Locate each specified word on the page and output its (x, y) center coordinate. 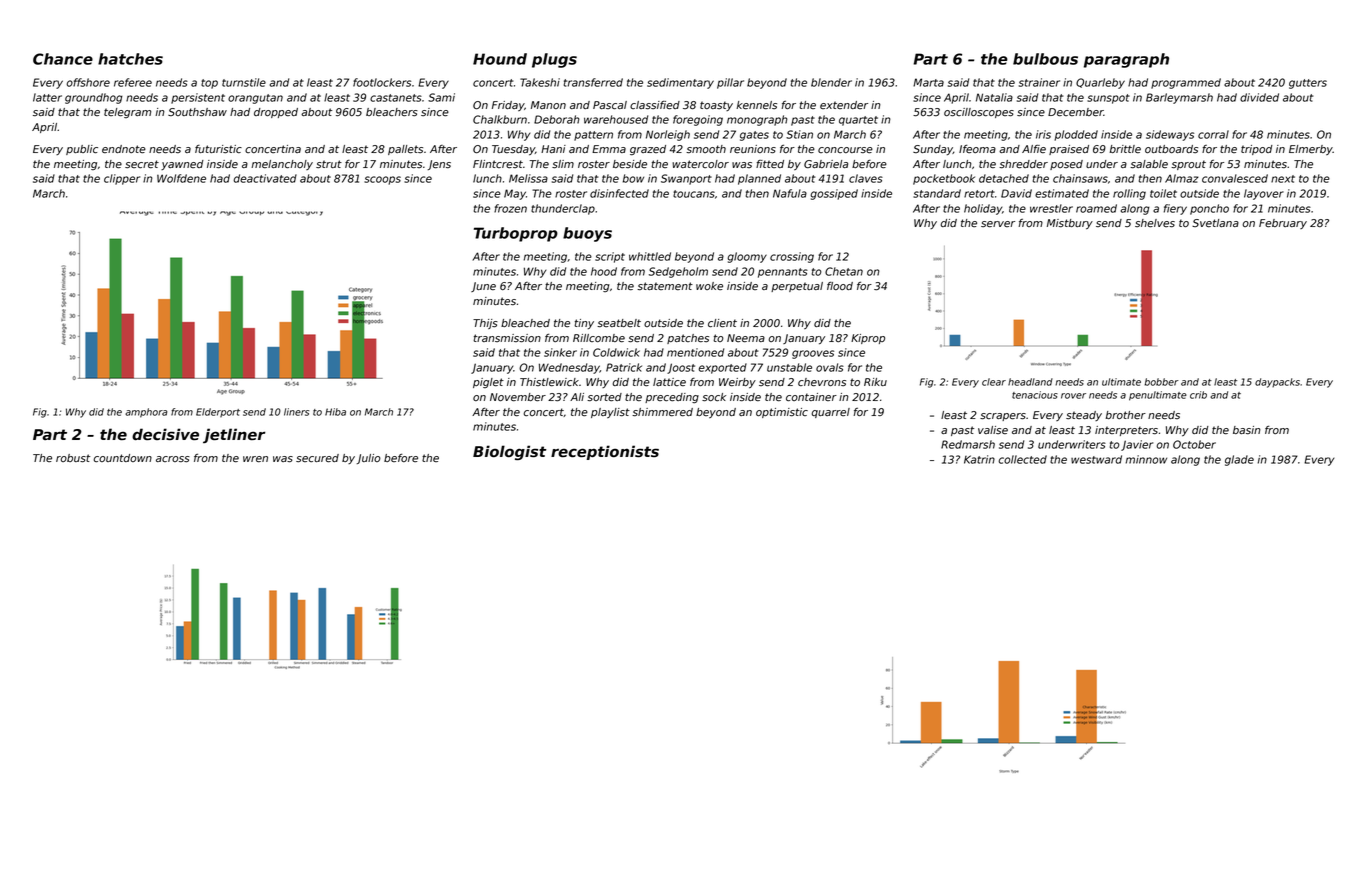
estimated (1062, 193)
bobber (1162, 382)
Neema (746, 338)
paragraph (1126, 60)
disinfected (619, 193)
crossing (792, 257)
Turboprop (516, 234)
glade (1239, 460)
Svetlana (1215, 223)
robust (73, 458)
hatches (130, 59)
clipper (122, 179)
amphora (146, 413)
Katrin (979, 459)
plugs (554, 60)
